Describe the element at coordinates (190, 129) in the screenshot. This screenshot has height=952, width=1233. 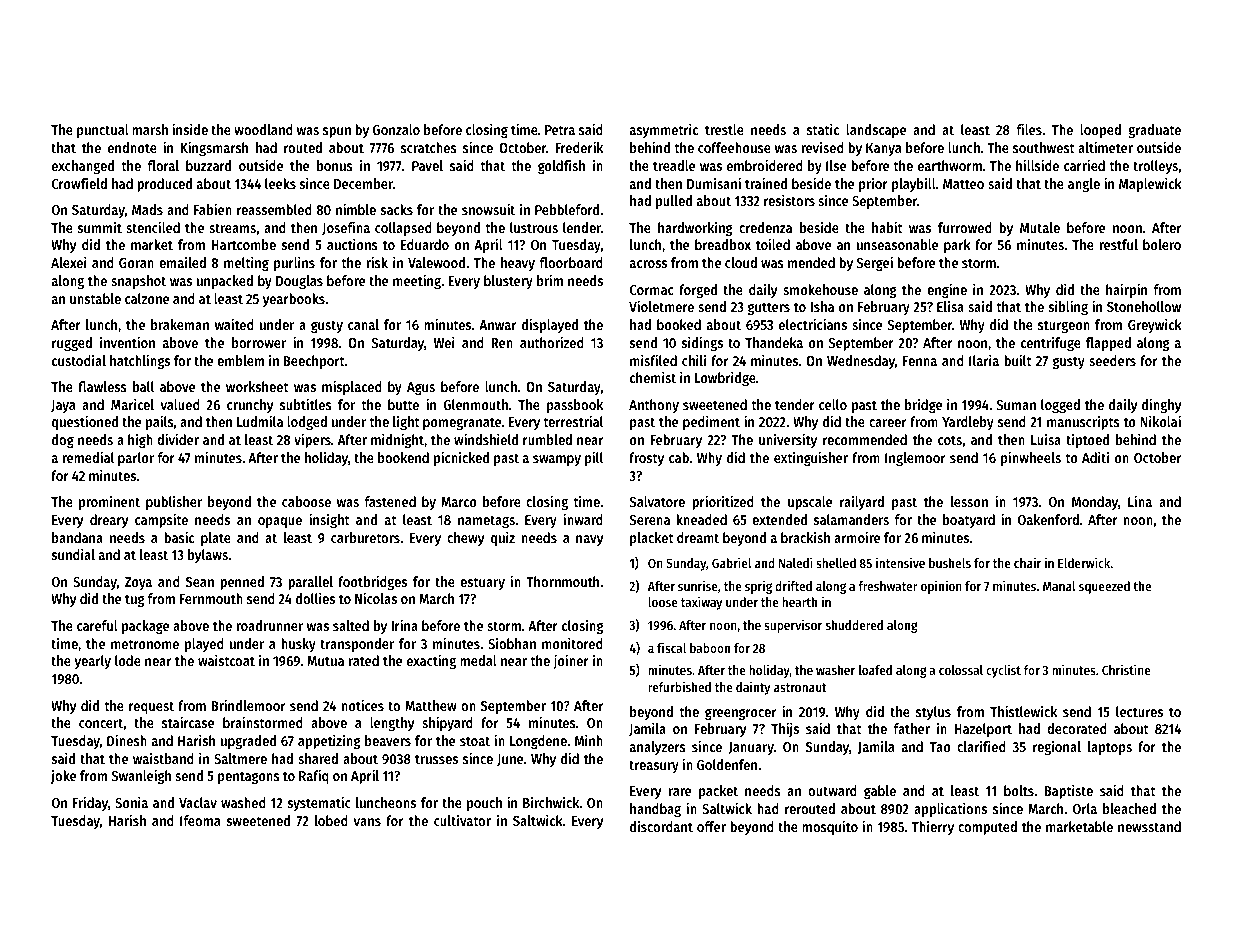
I see `inside` at that location.
